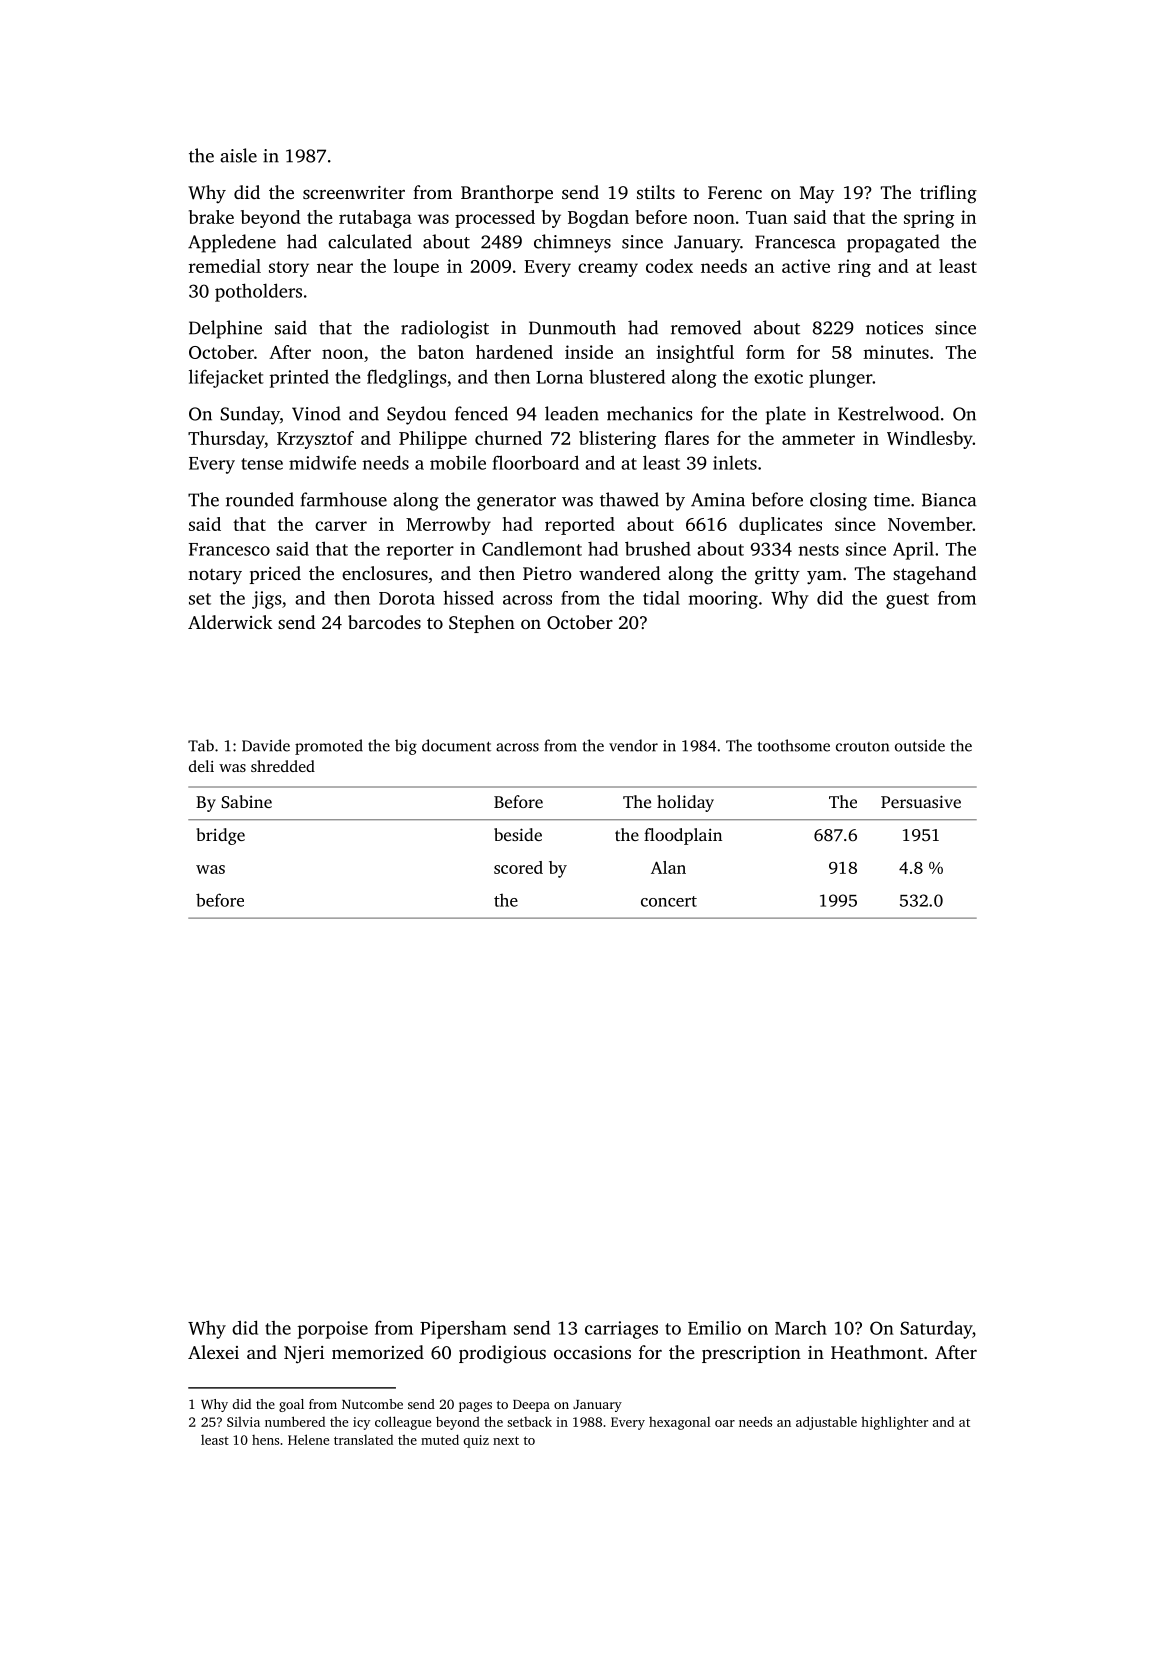  I want to click on screenwriter, so click(354, 192).
